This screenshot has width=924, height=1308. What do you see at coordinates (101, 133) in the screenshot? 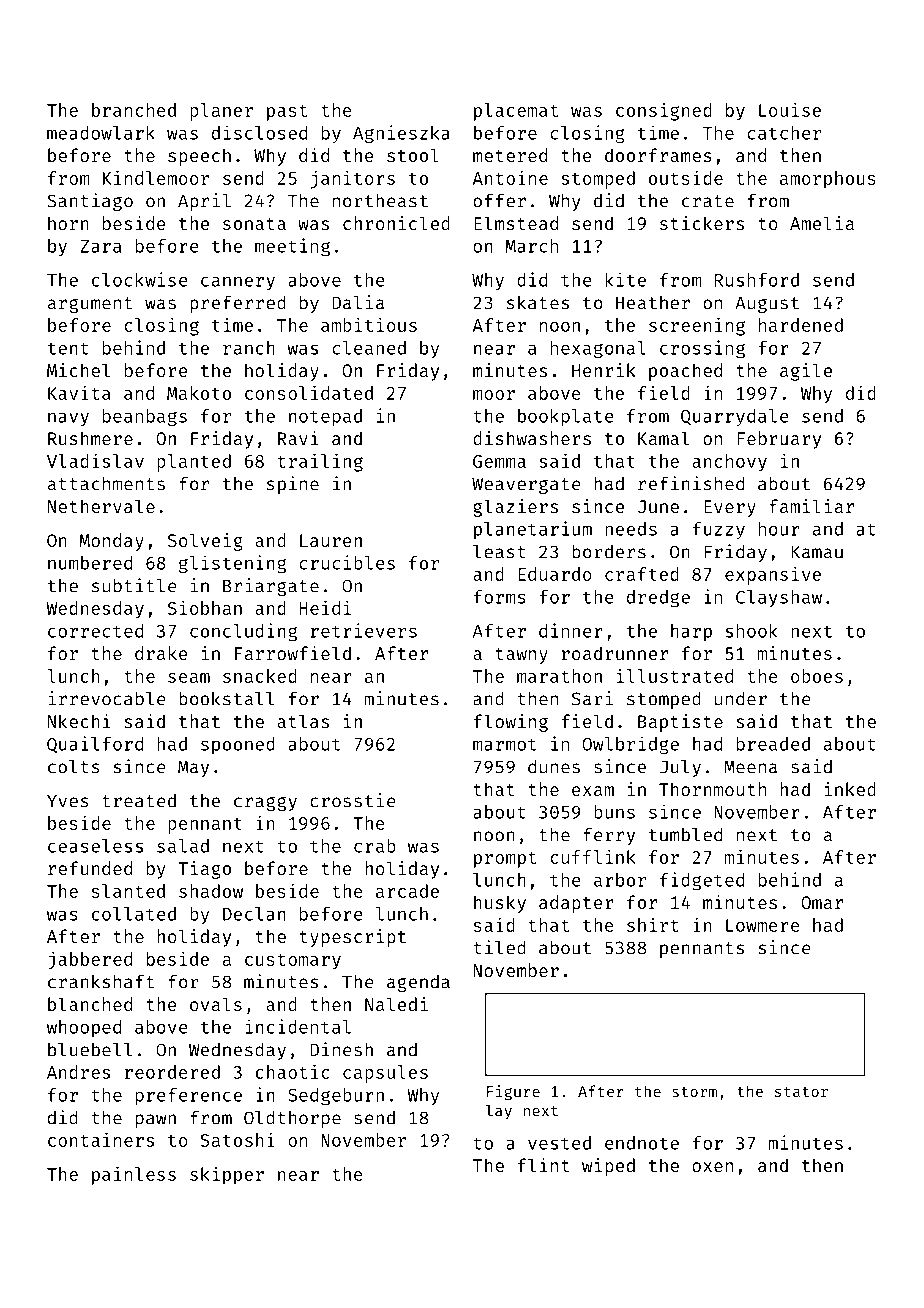
I see `meadowlark` at bounding box center [101, 133].
